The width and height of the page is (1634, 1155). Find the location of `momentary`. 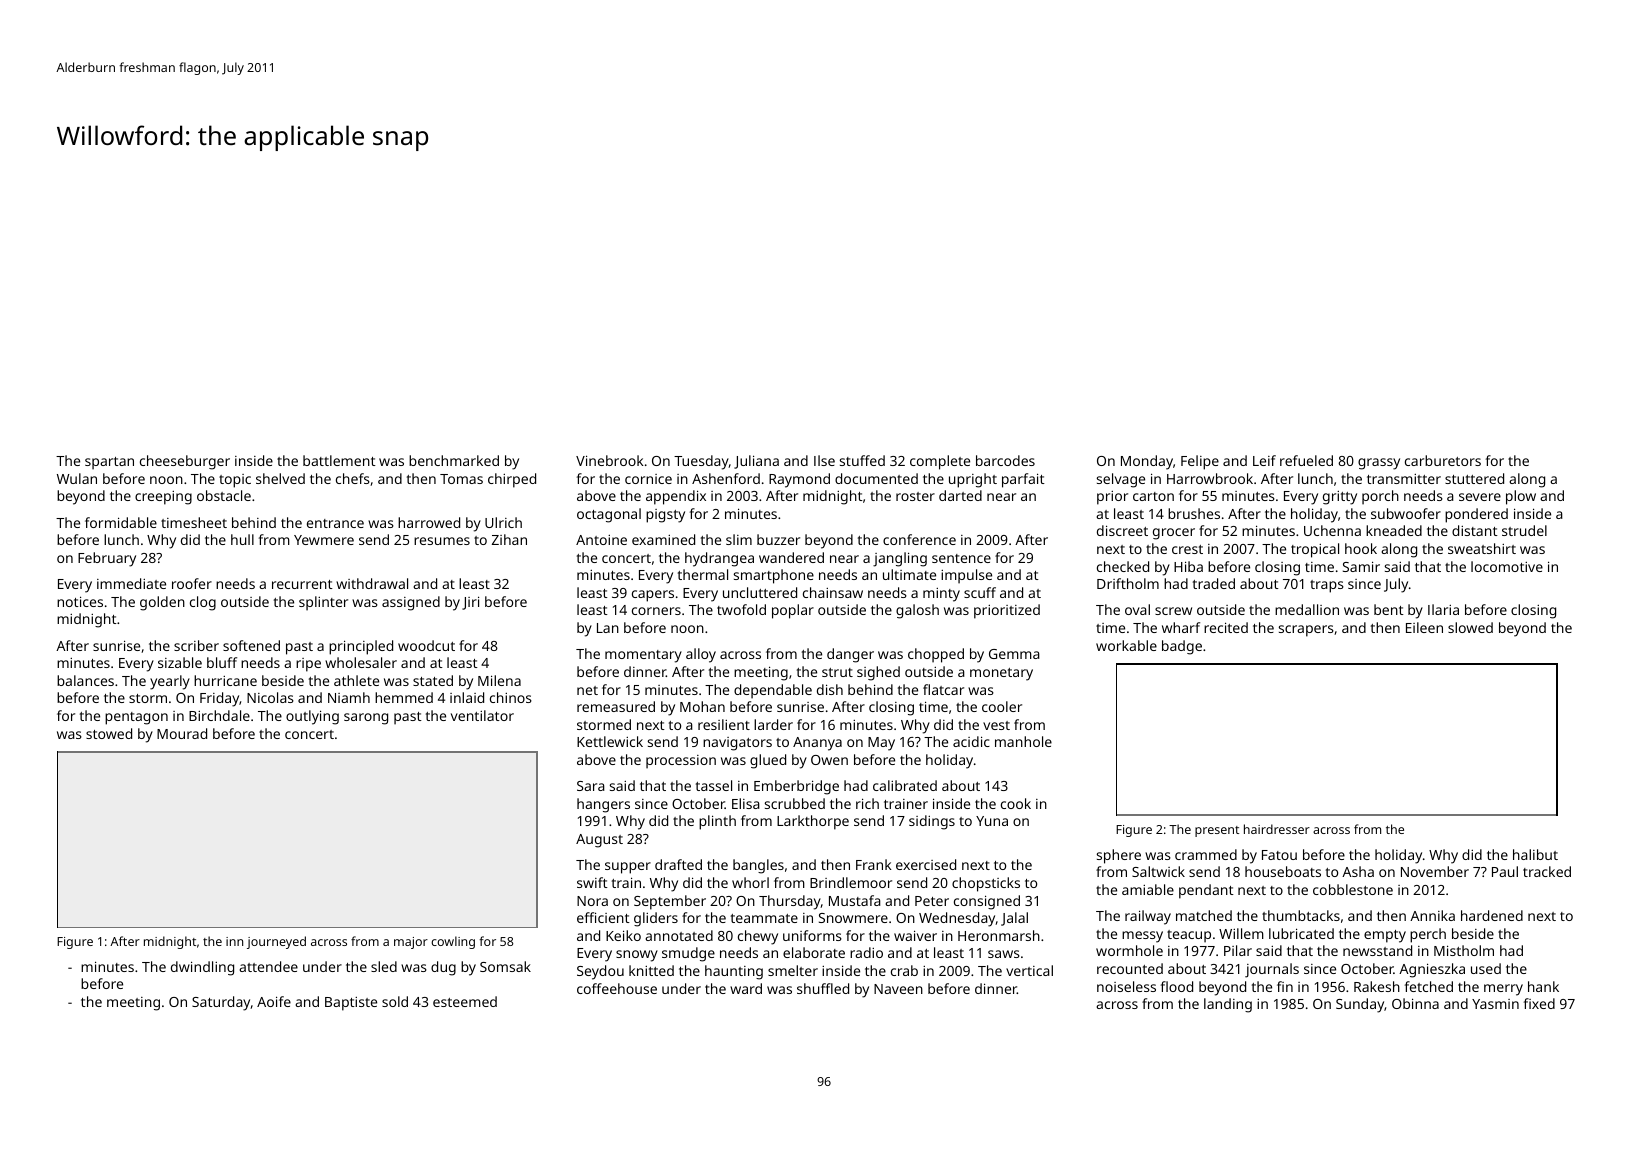

momentary is located at coordinates (643, 656).
